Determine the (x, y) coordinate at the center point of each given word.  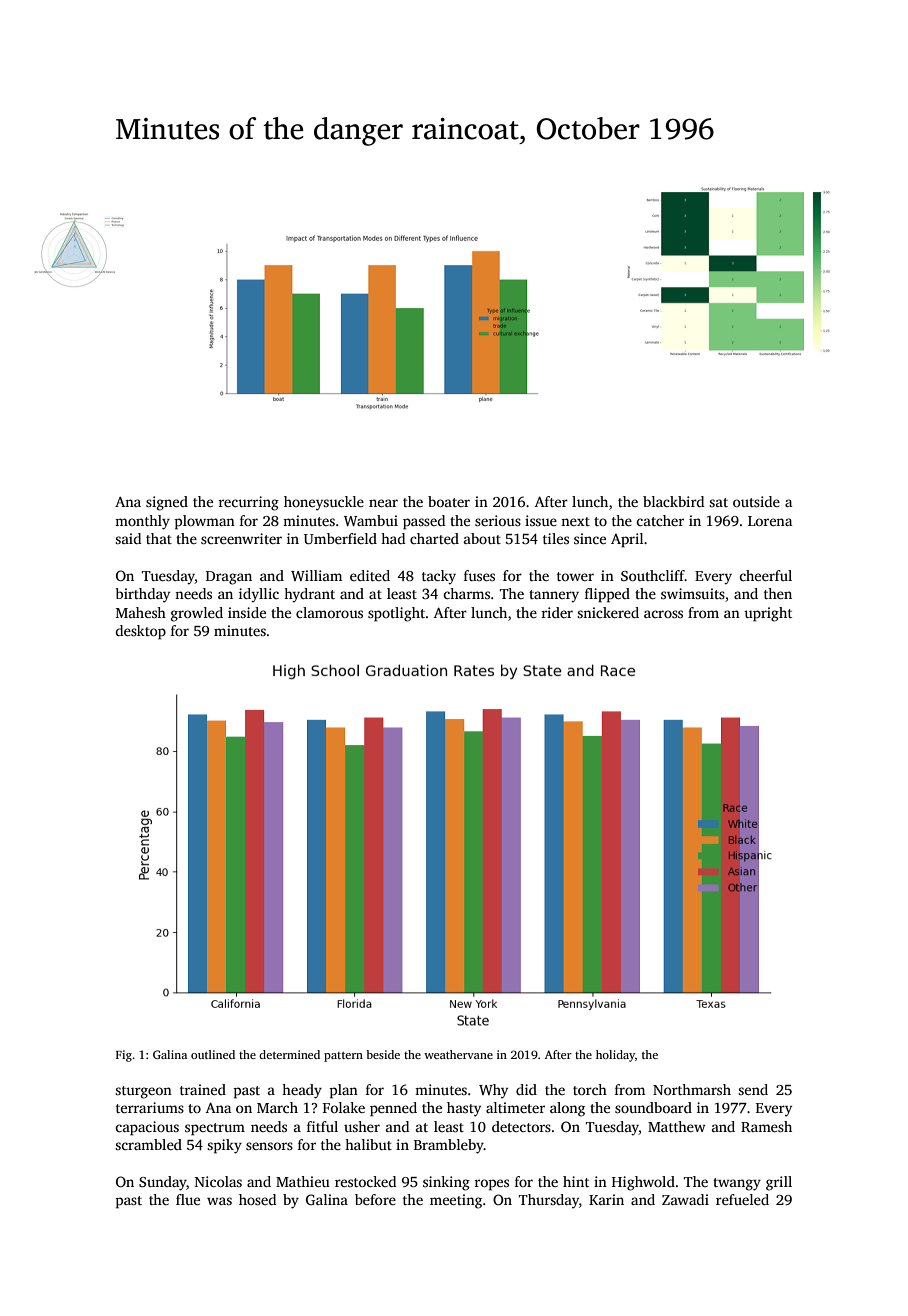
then (778, 593)
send (753, 1089)
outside (756, 501)
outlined (213, 1054)
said (128, 538)
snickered (608, 612)
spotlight (396, 614)
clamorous (329, 612)
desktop (140, 632)
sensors (269, 1146)
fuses (479, 575)
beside (383, 1054)
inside (247, 612)
